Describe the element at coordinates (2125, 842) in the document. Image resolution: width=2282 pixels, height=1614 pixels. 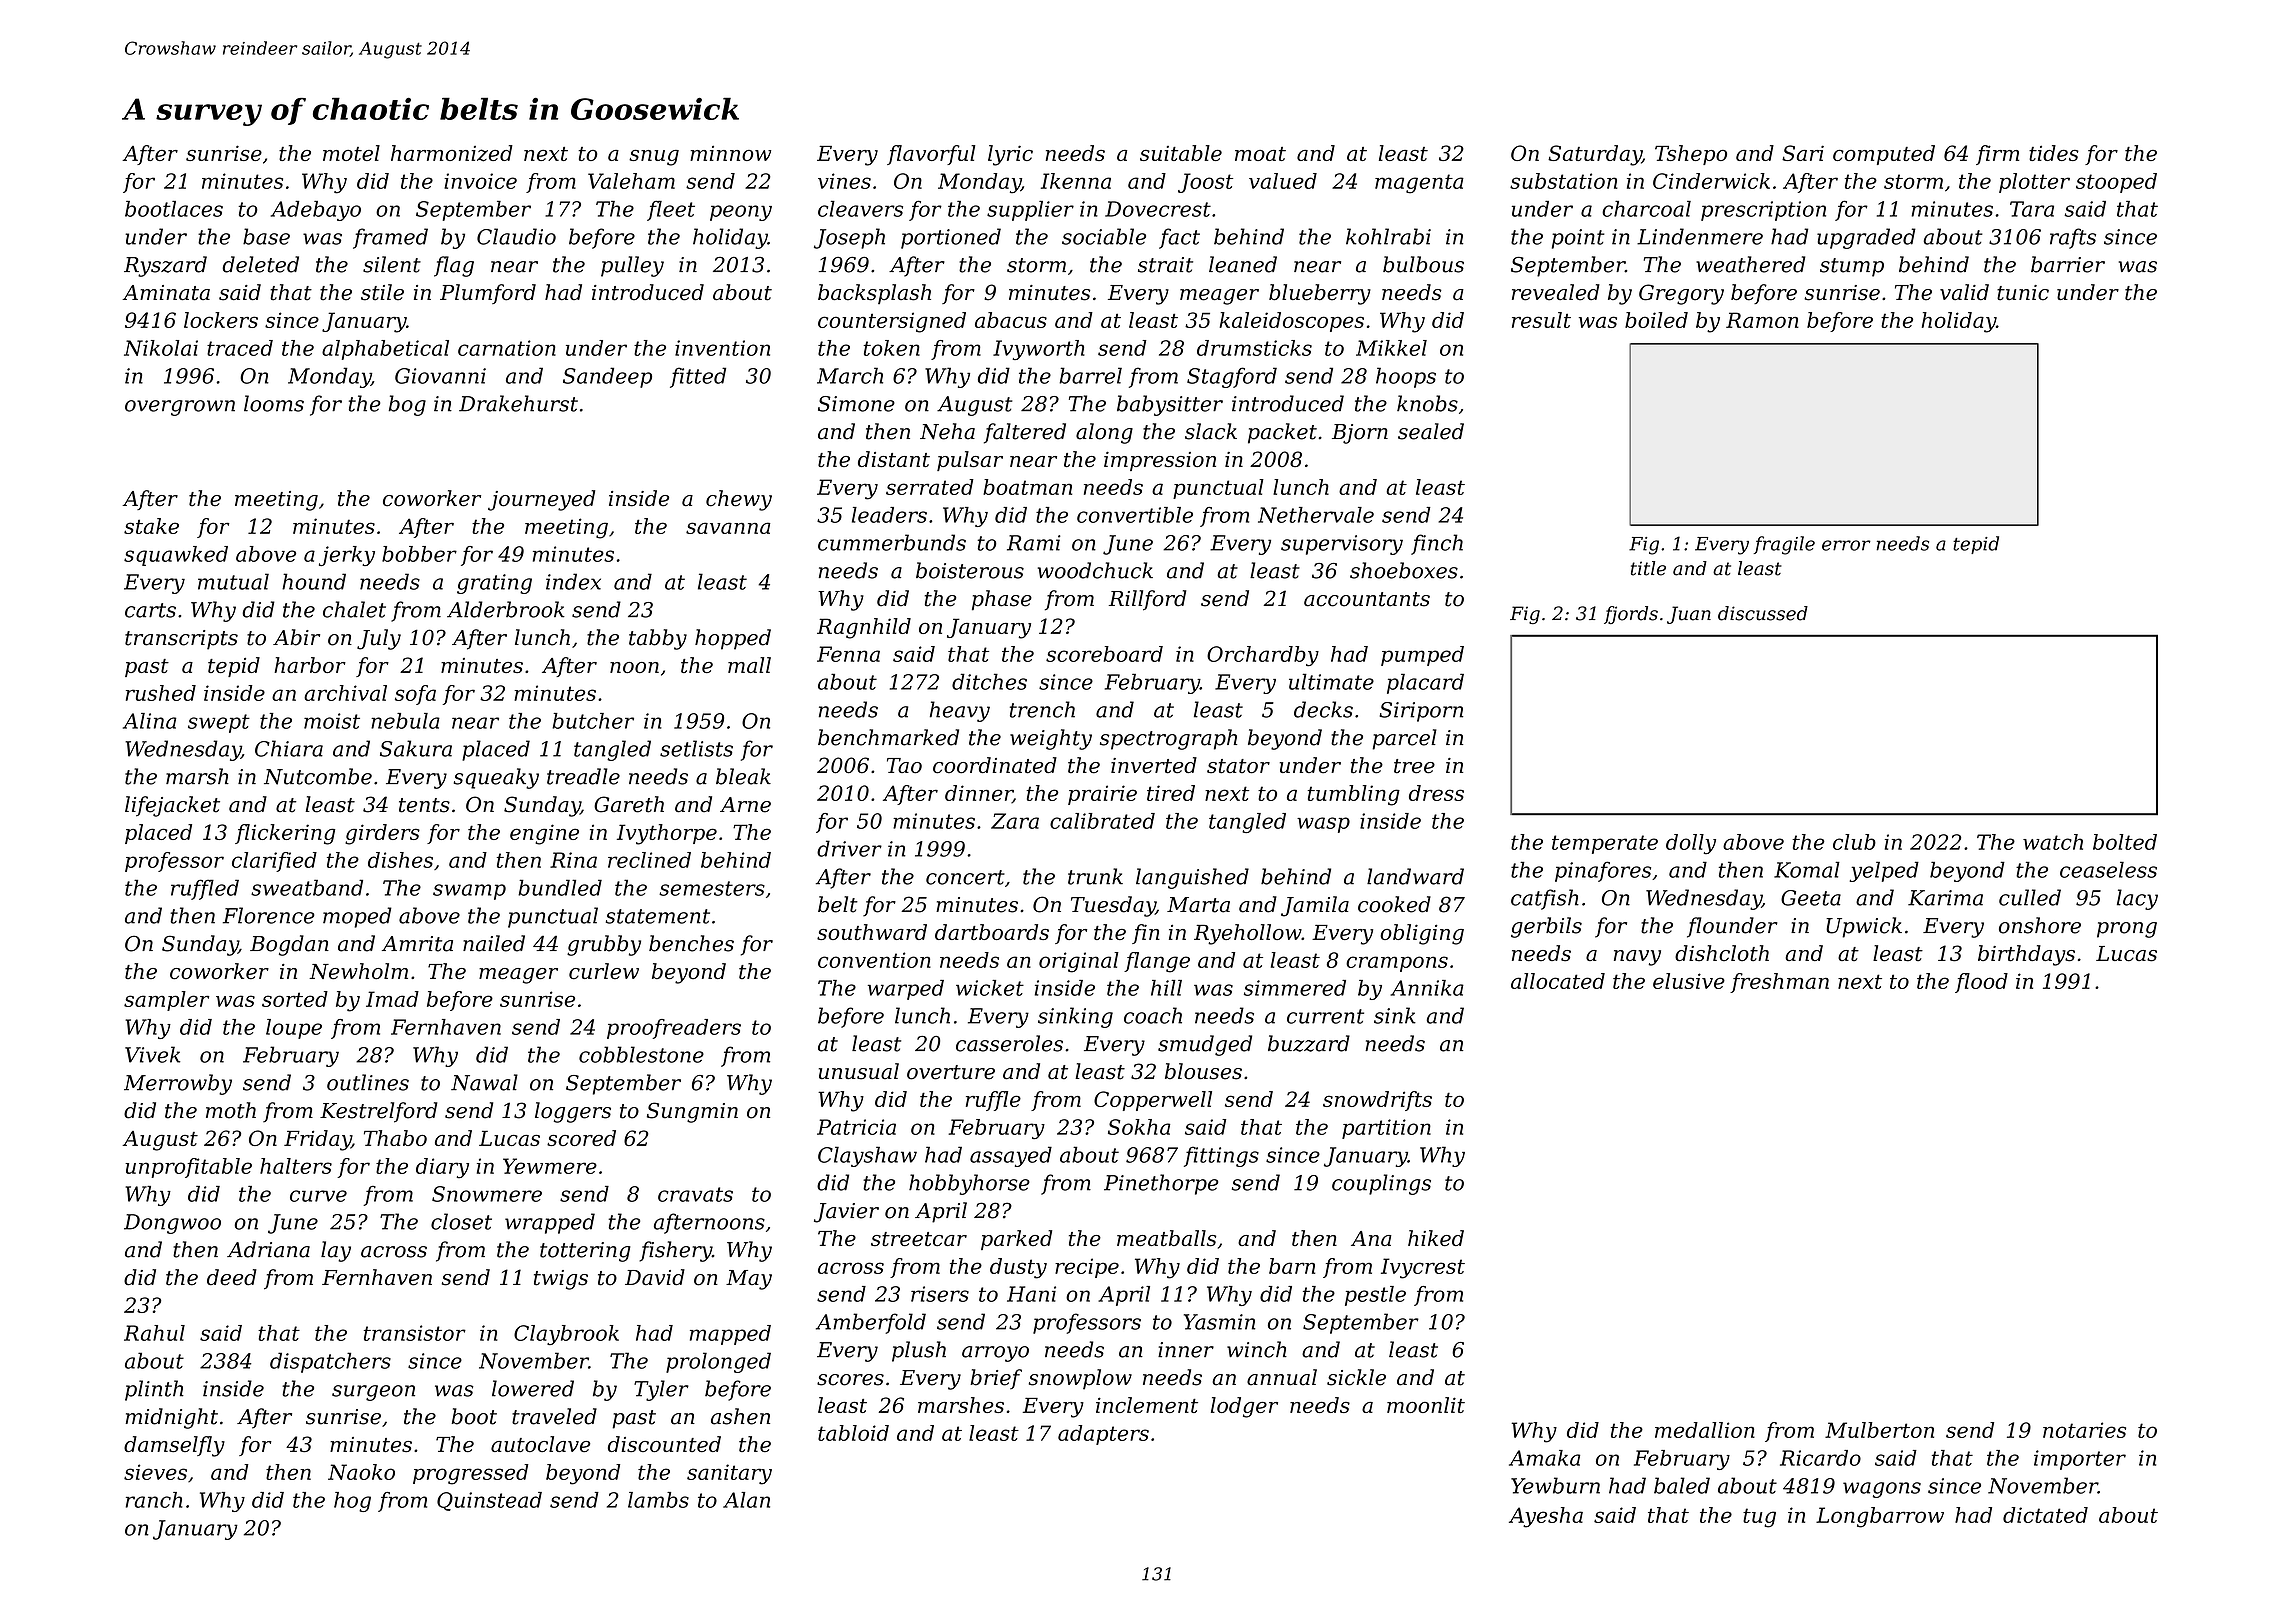
I see `bolted` at that location.
